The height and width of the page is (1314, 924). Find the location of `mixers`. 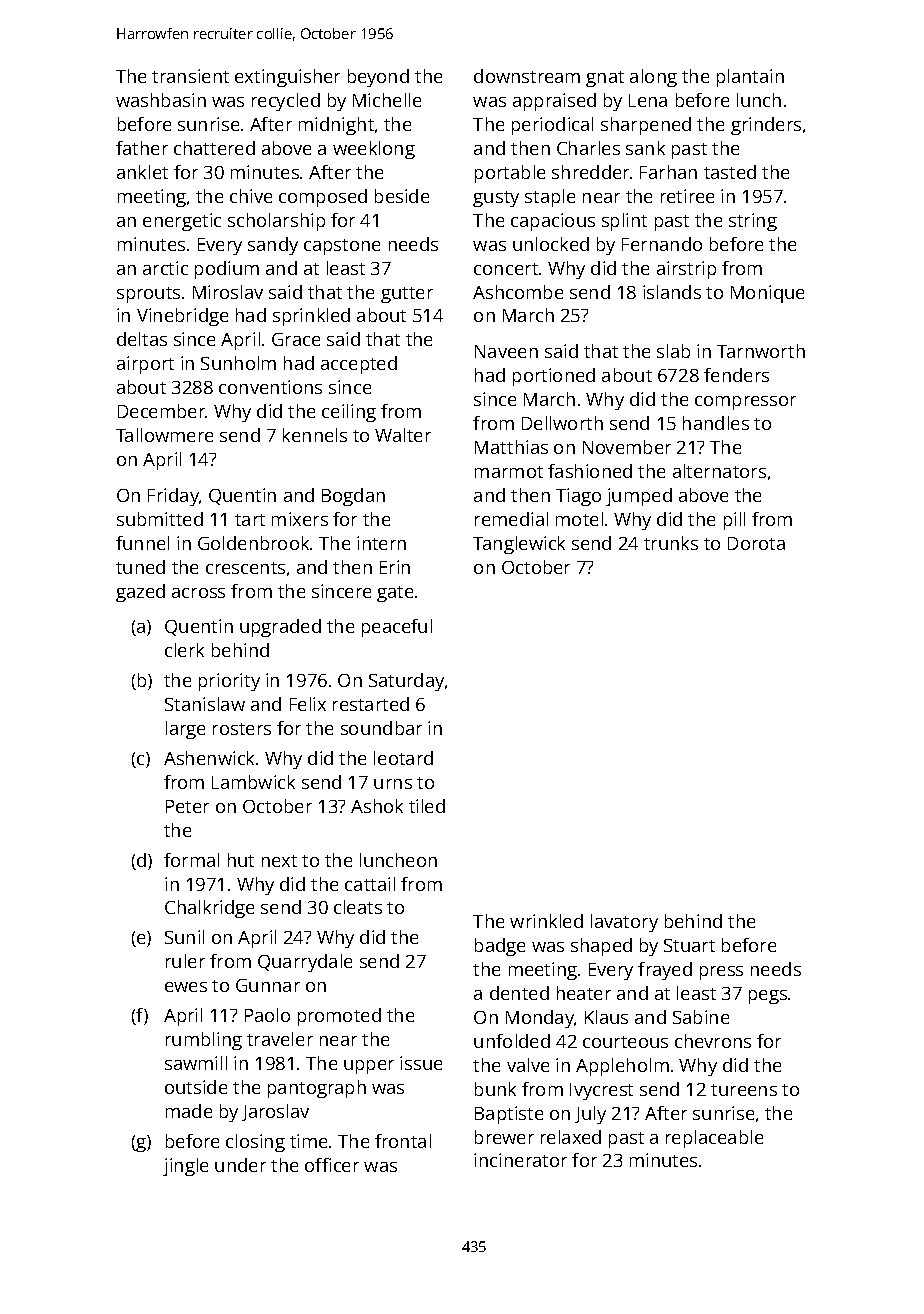

mixers is located at coordinates (300, 519).
